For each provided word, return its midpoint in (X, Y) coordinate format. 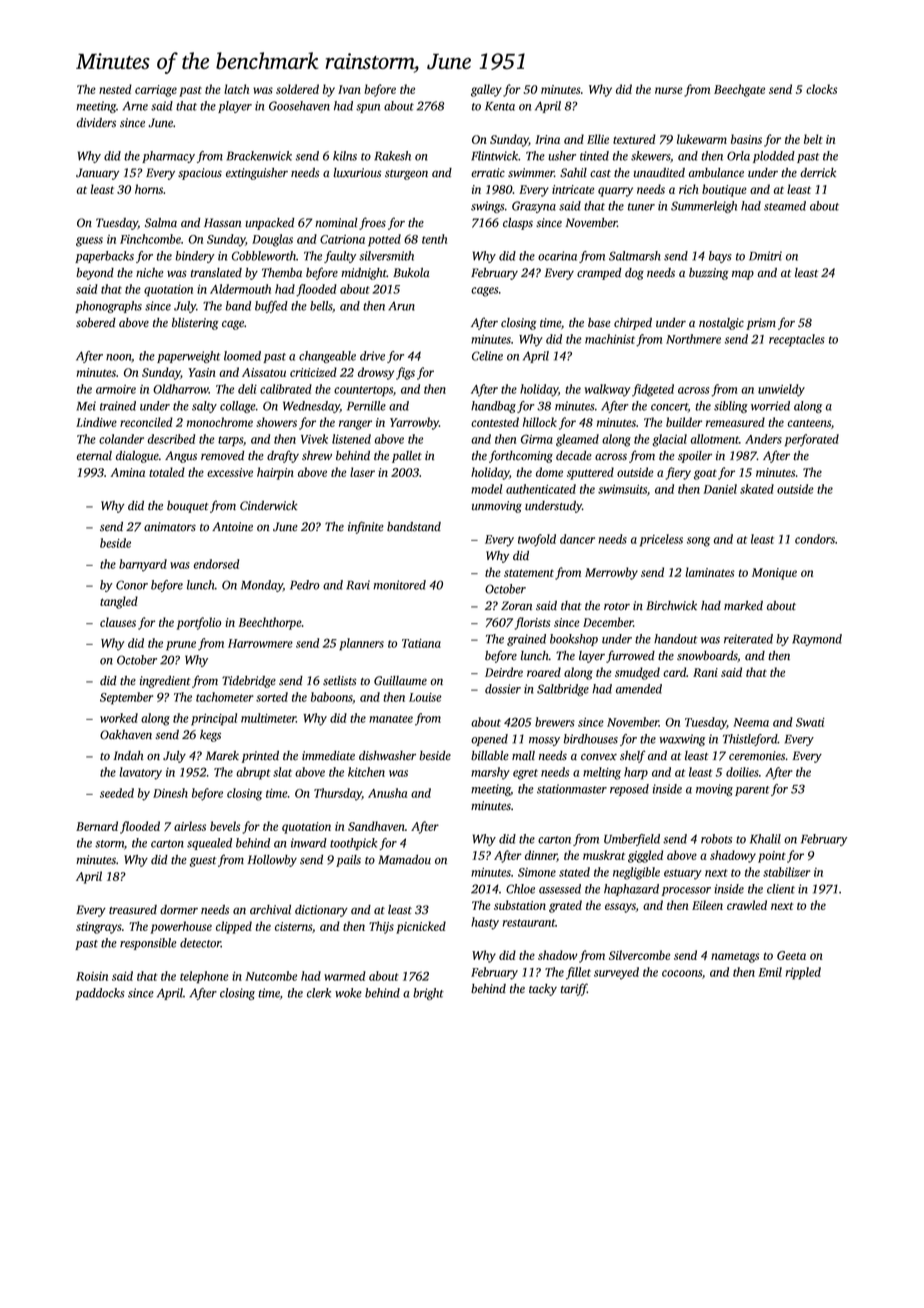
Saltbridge (563, 690)
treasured (133, 910)
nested (115, 89)
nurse (668, 90)
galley (486, 90)
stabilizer (786, 872)
